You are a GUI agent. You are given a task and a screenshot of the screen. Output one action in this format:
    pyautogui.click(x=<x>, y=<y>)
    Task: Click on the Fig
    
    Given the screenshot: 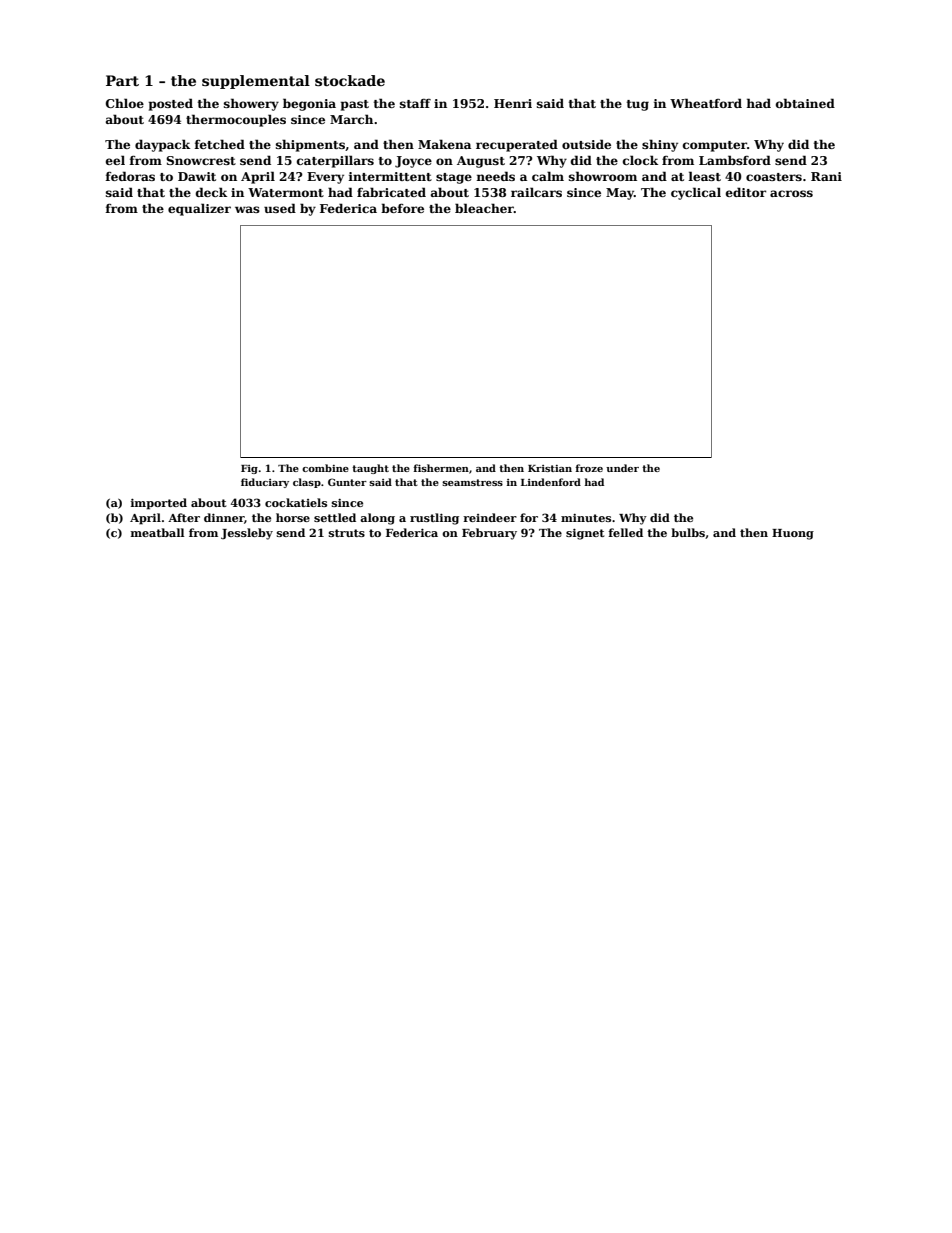 What is the action you would take?
    pyautogui.click(x=249, y=469)
